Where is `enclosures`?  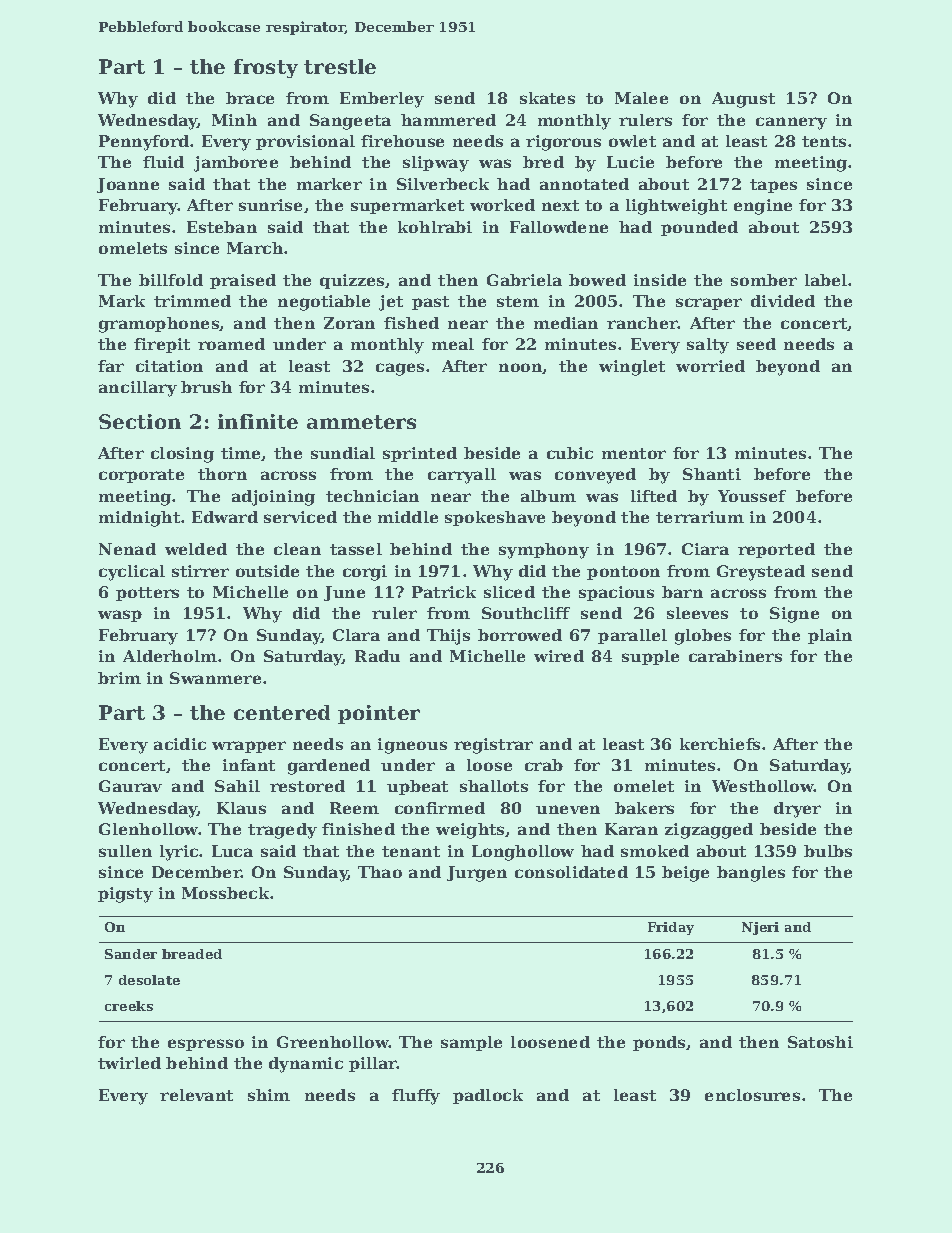 enclosures is located at coordinates (752, 1095).
